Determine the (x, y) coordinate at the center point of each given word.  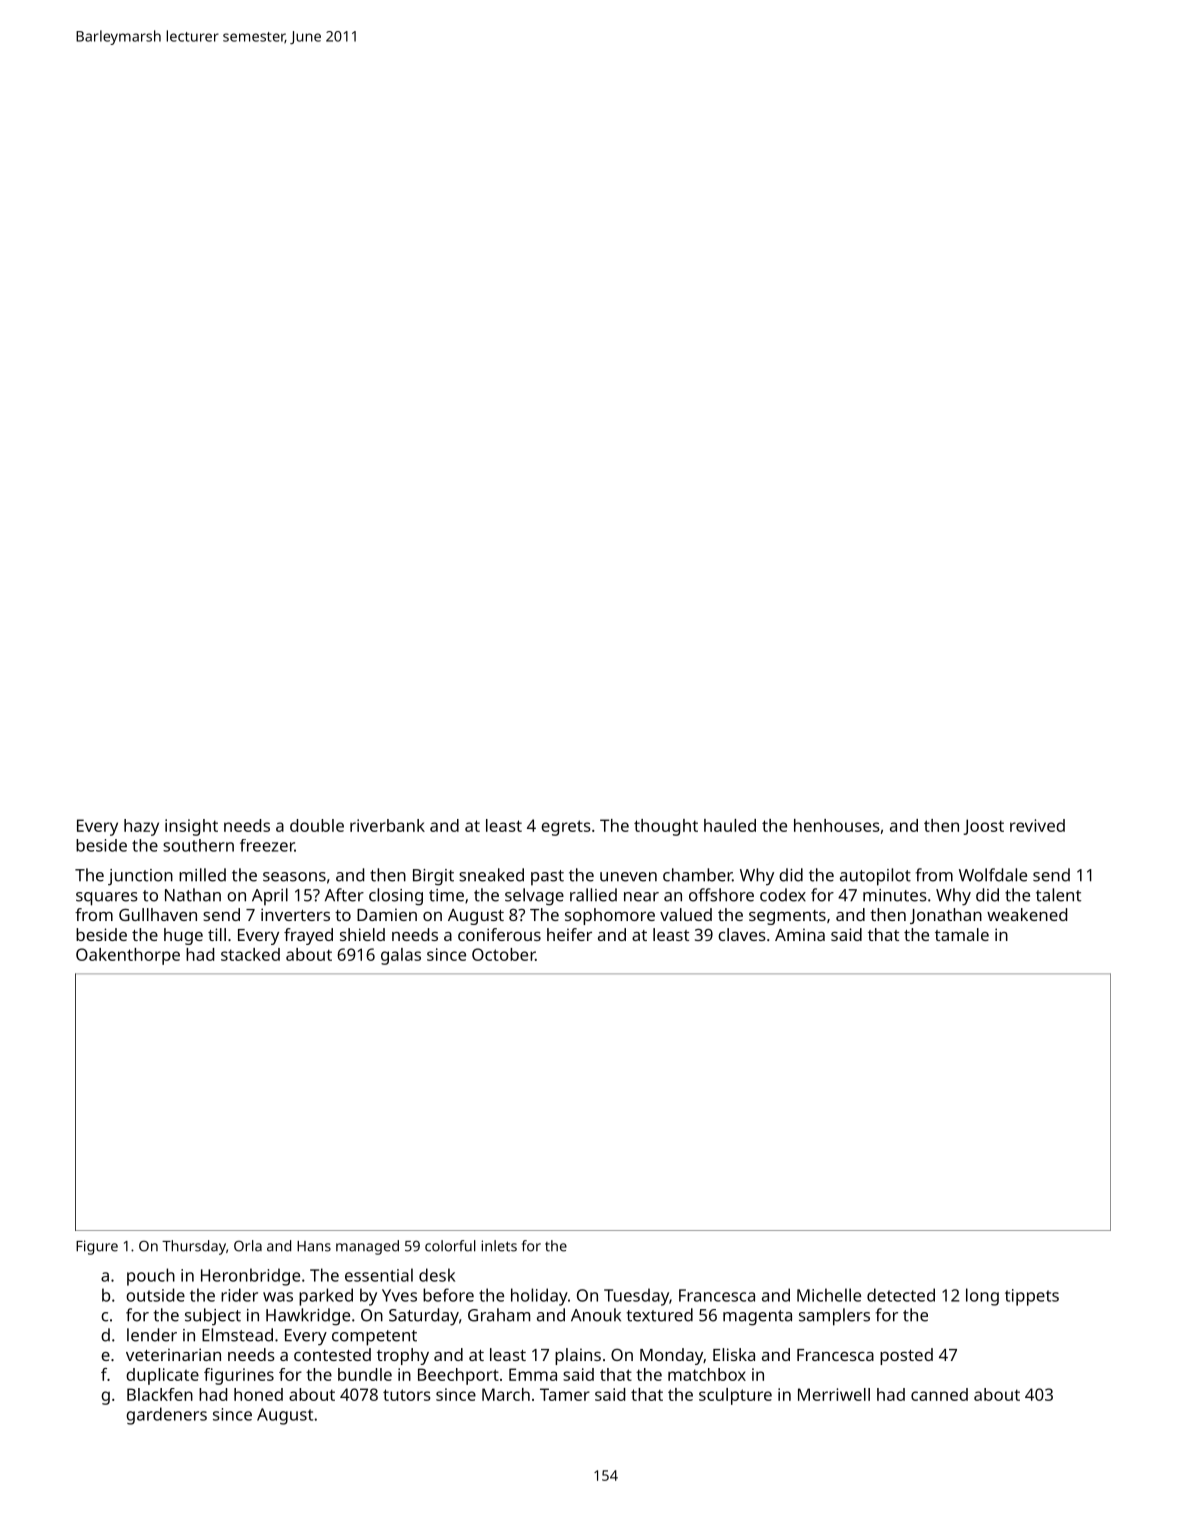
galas (401, 956)
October (503, 954)
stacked (250, 954)
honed (258, 1394)
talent (1058, 895)
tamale (962, 934)
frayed (308, 936)
